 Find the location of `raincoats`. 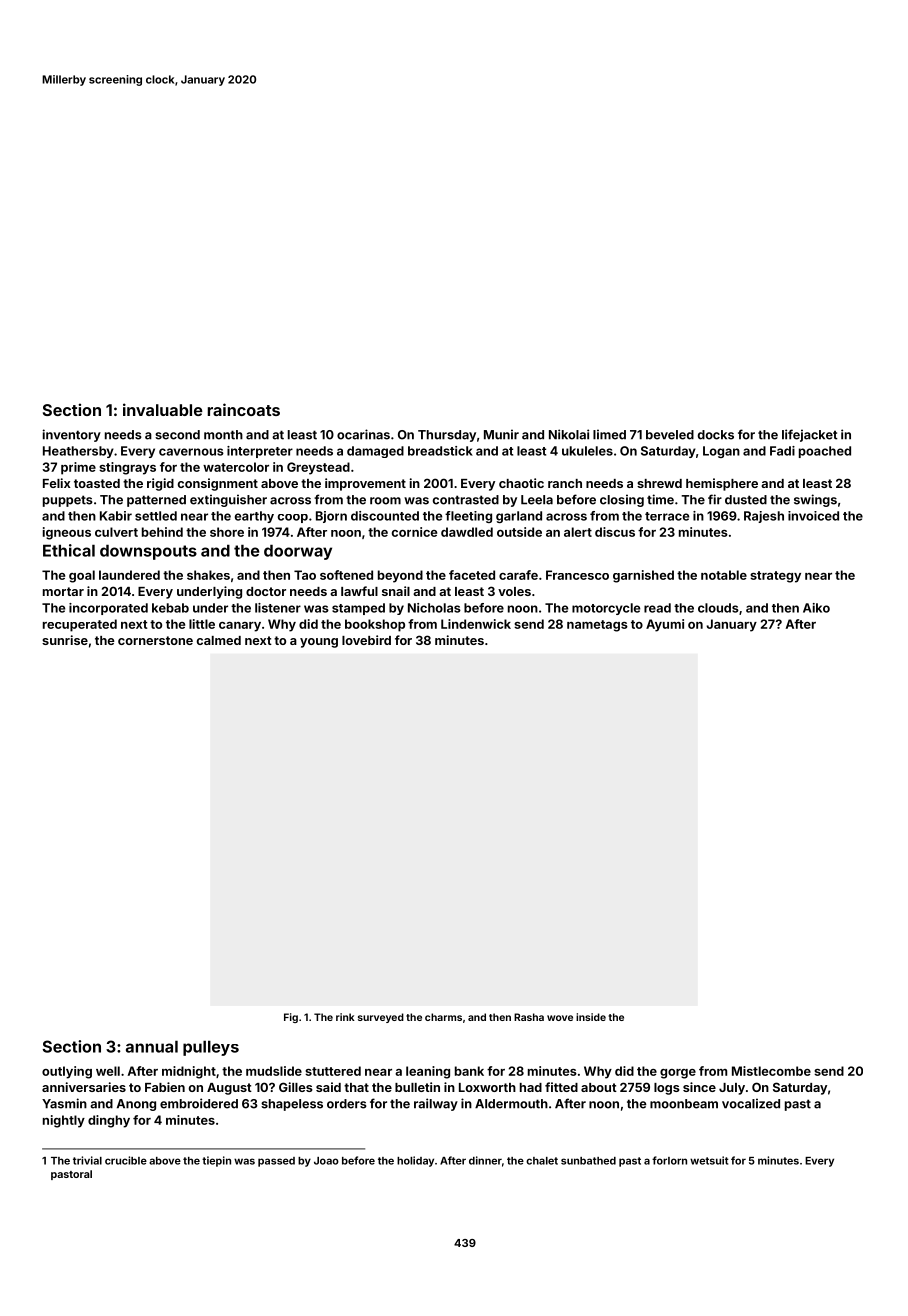

raincoats is located at coordinates (244, 409).
